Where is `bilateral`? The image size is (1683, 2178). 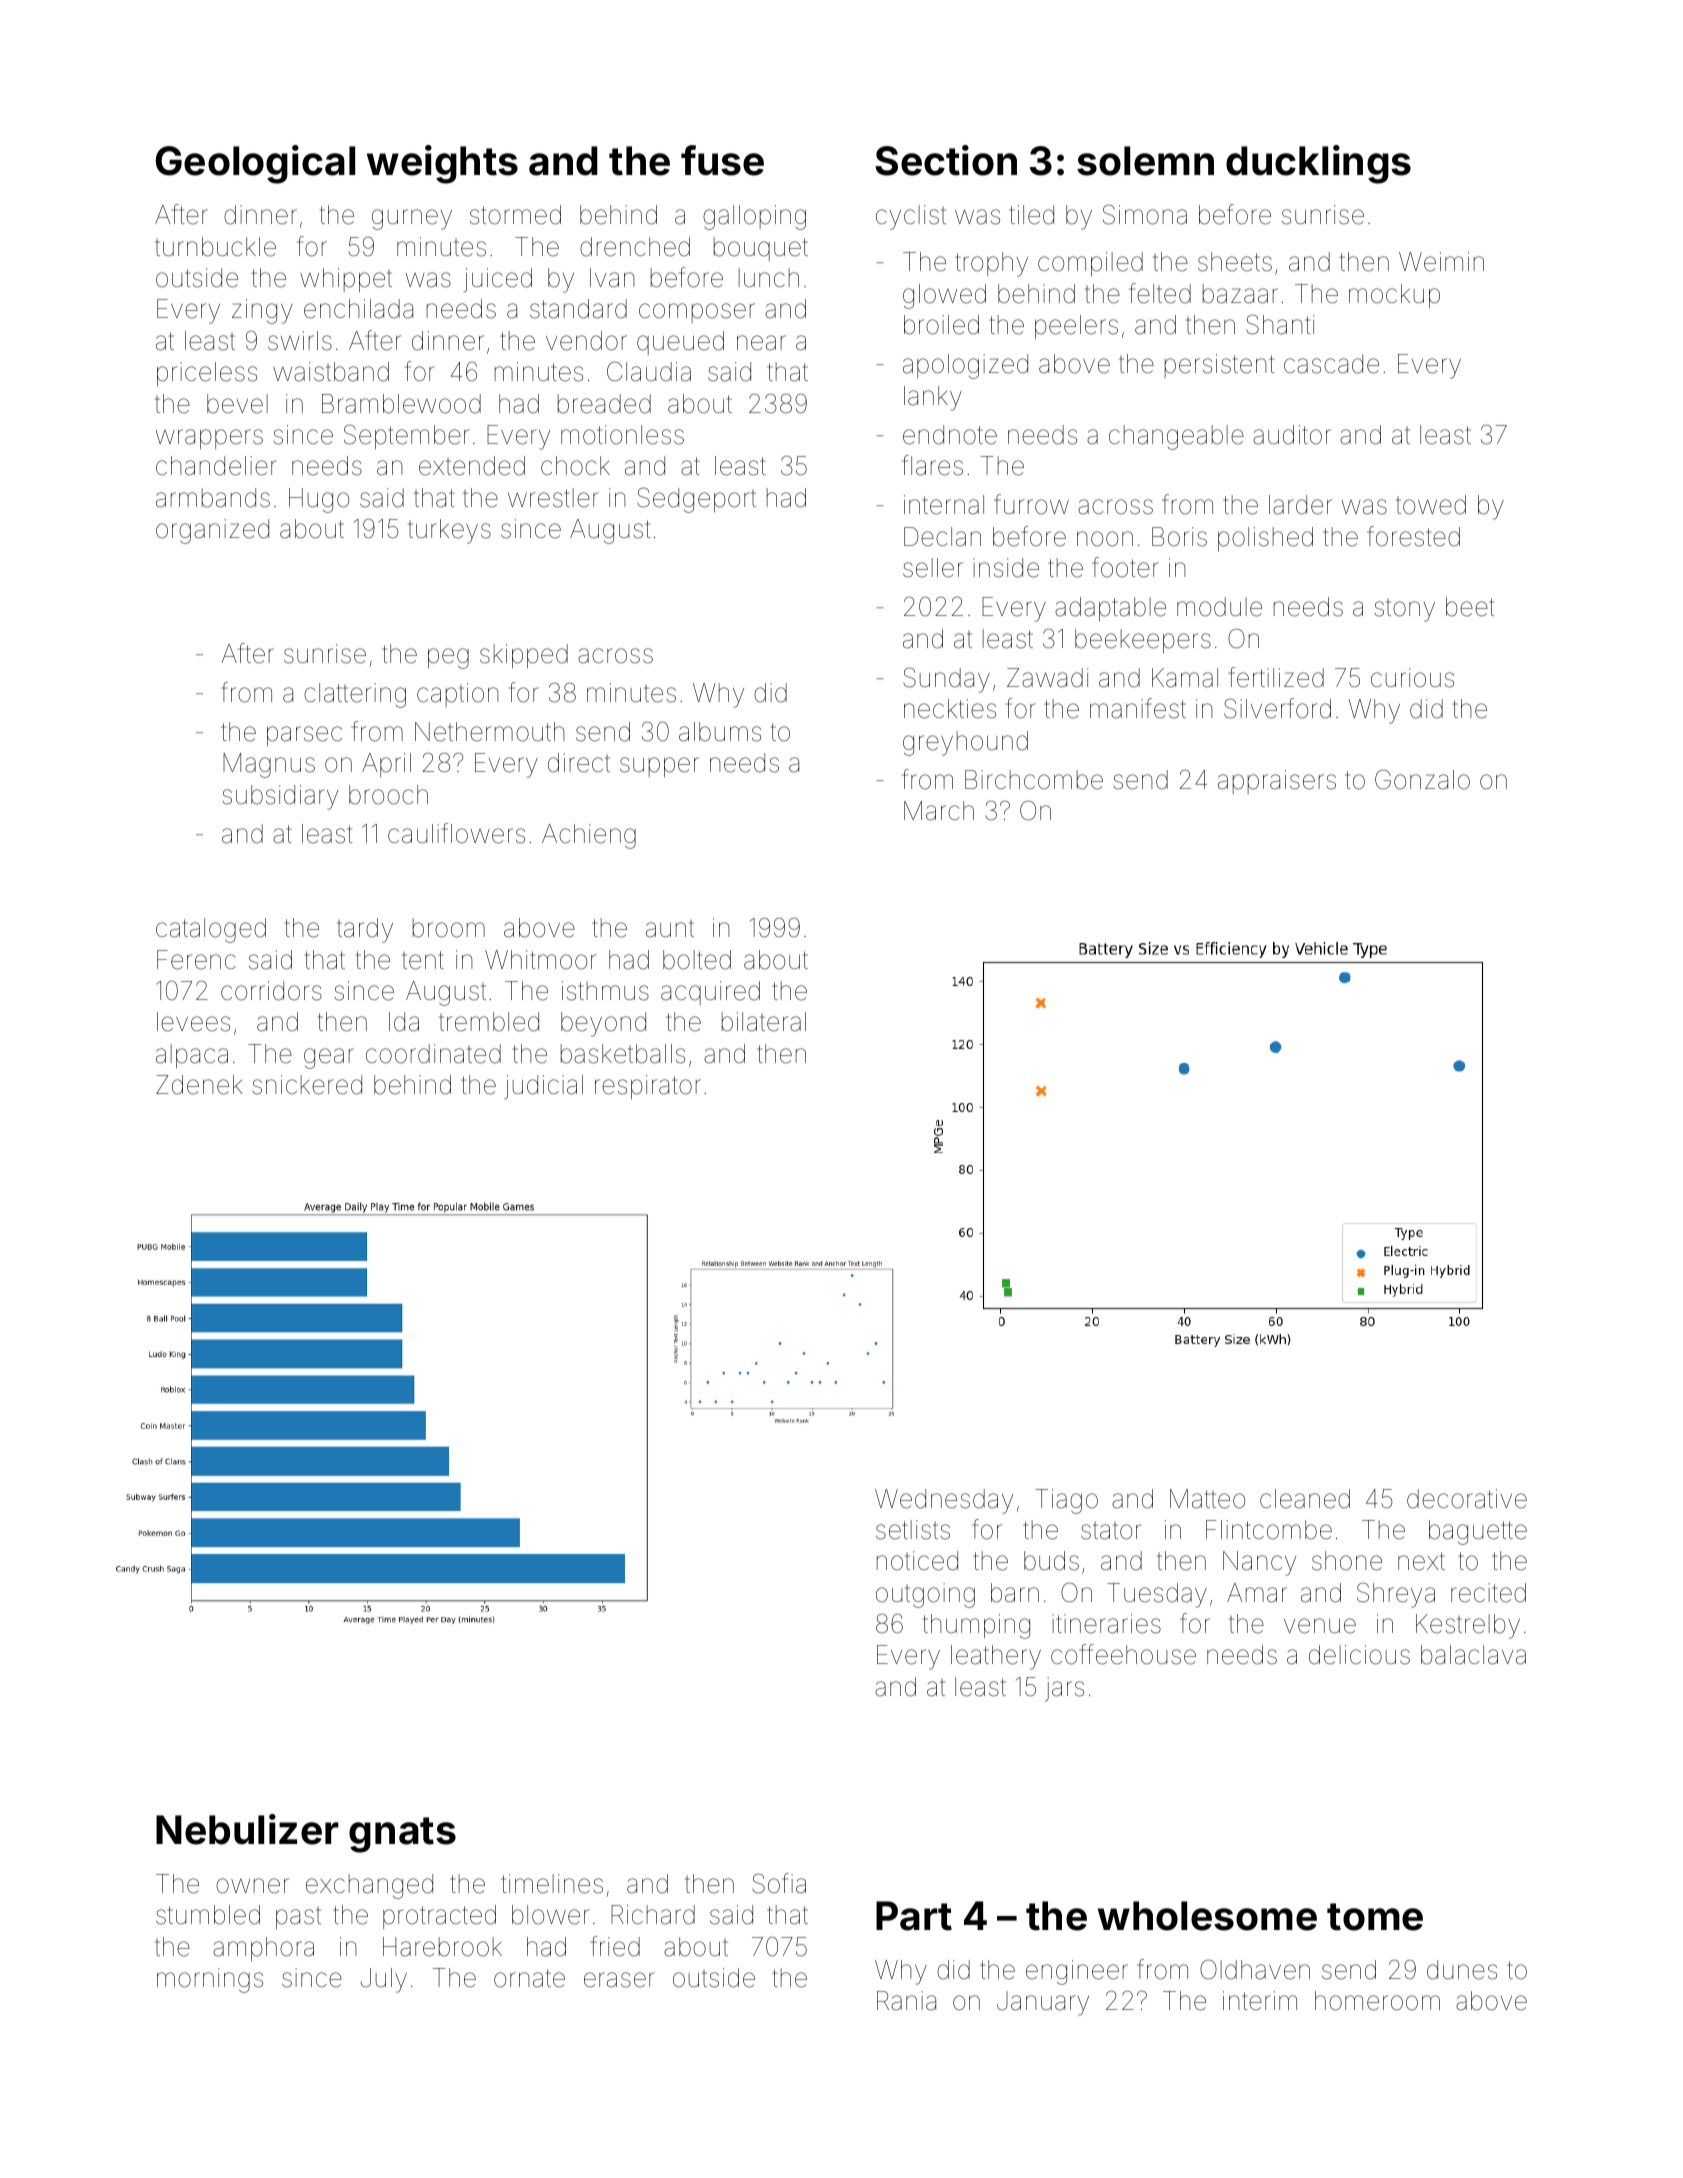 bilateral is located at coordinates (764, 1022).
